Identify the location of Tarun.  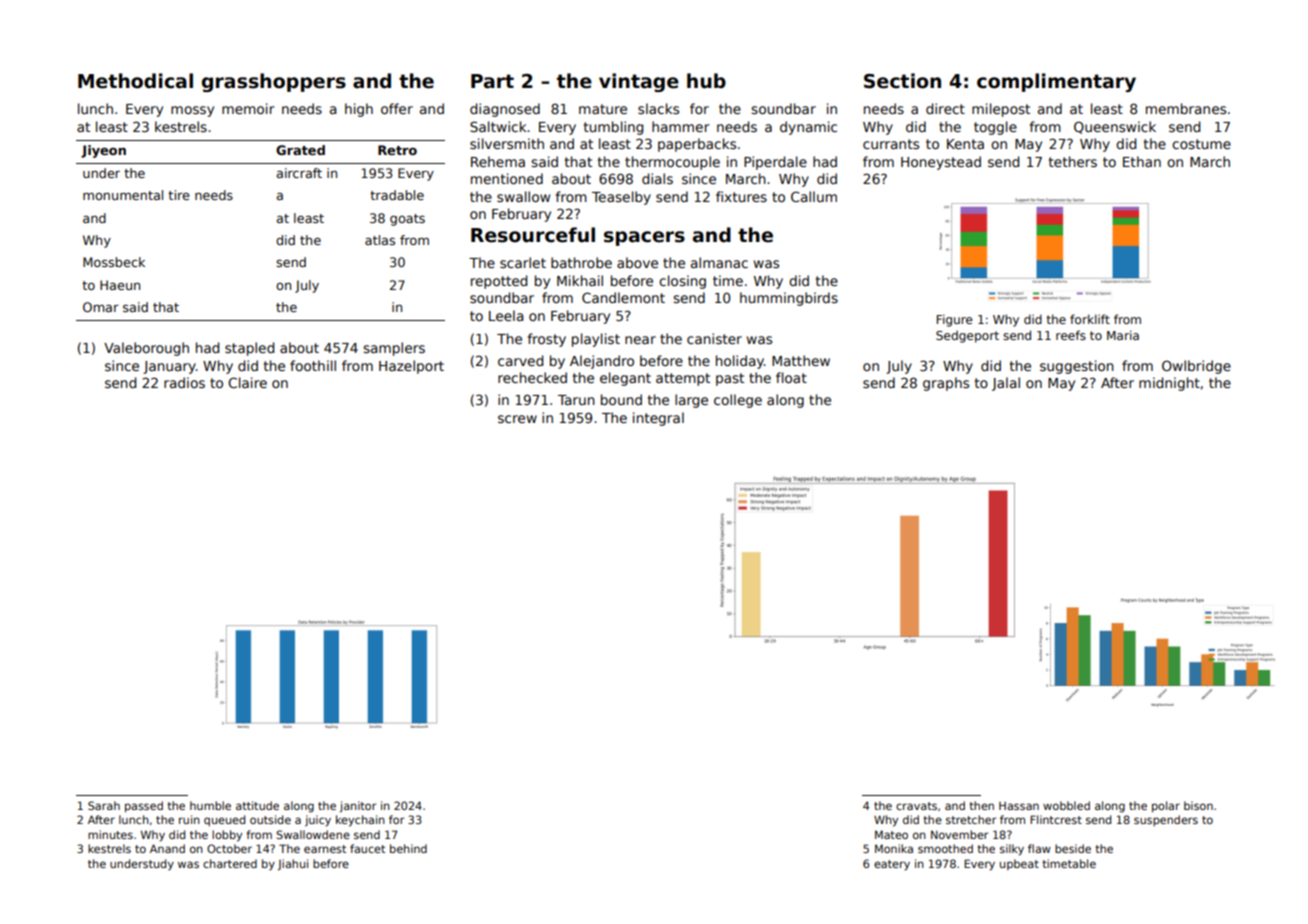
(576, 400).
